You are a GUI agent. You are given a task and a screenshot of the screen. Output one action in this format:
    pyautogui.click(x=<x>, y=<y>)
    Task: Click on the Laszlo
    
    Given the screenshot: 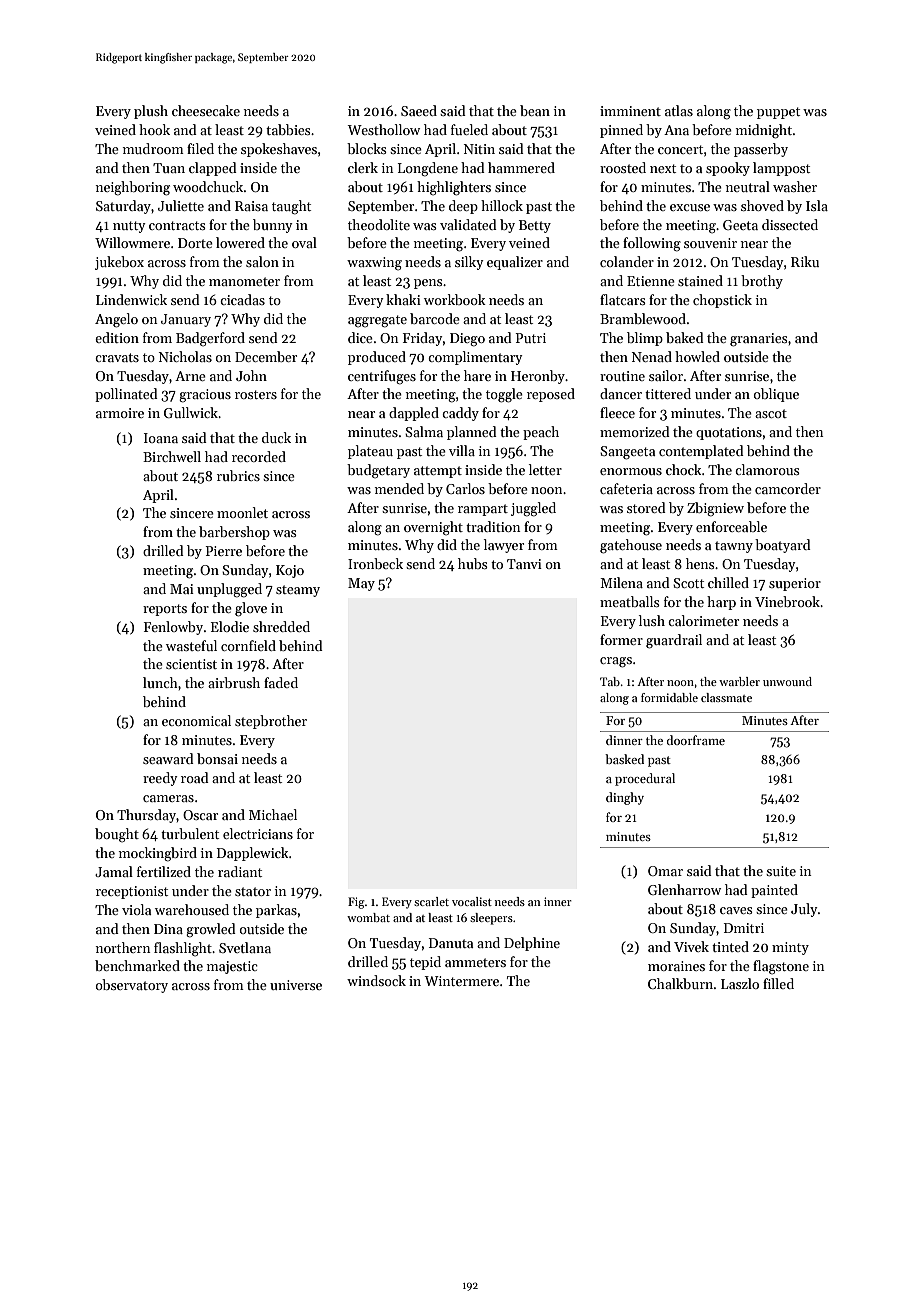 What is the action you would take?
    pyautogui.click(x=740, y=983)
